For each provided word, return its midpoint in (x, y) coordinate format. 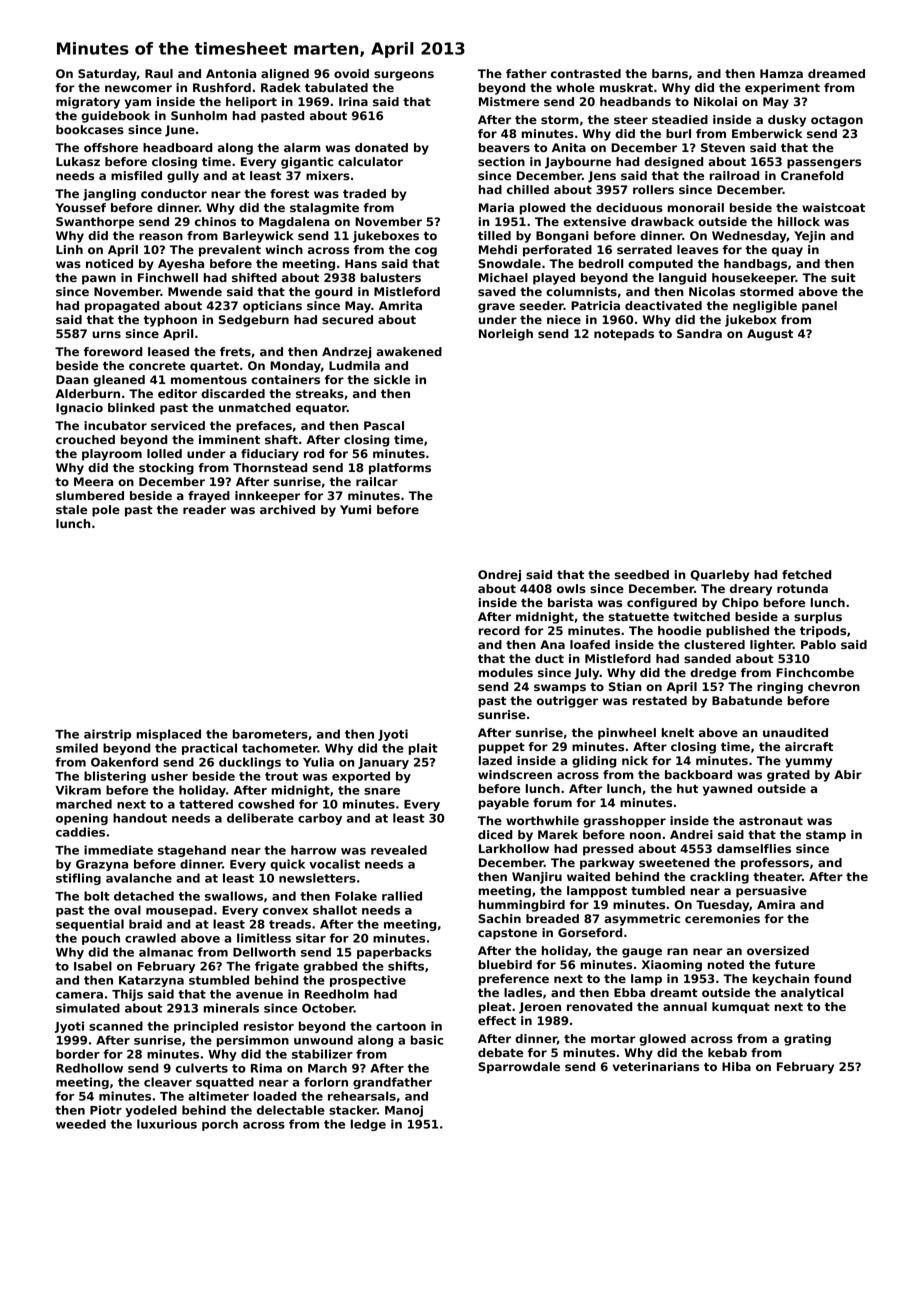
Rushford (222, 87)
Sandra (699, 333)
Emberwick (767, 133)
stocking (166, 469)
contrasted (586, 73)
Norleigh (506, 335)
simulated (88, 1008)
